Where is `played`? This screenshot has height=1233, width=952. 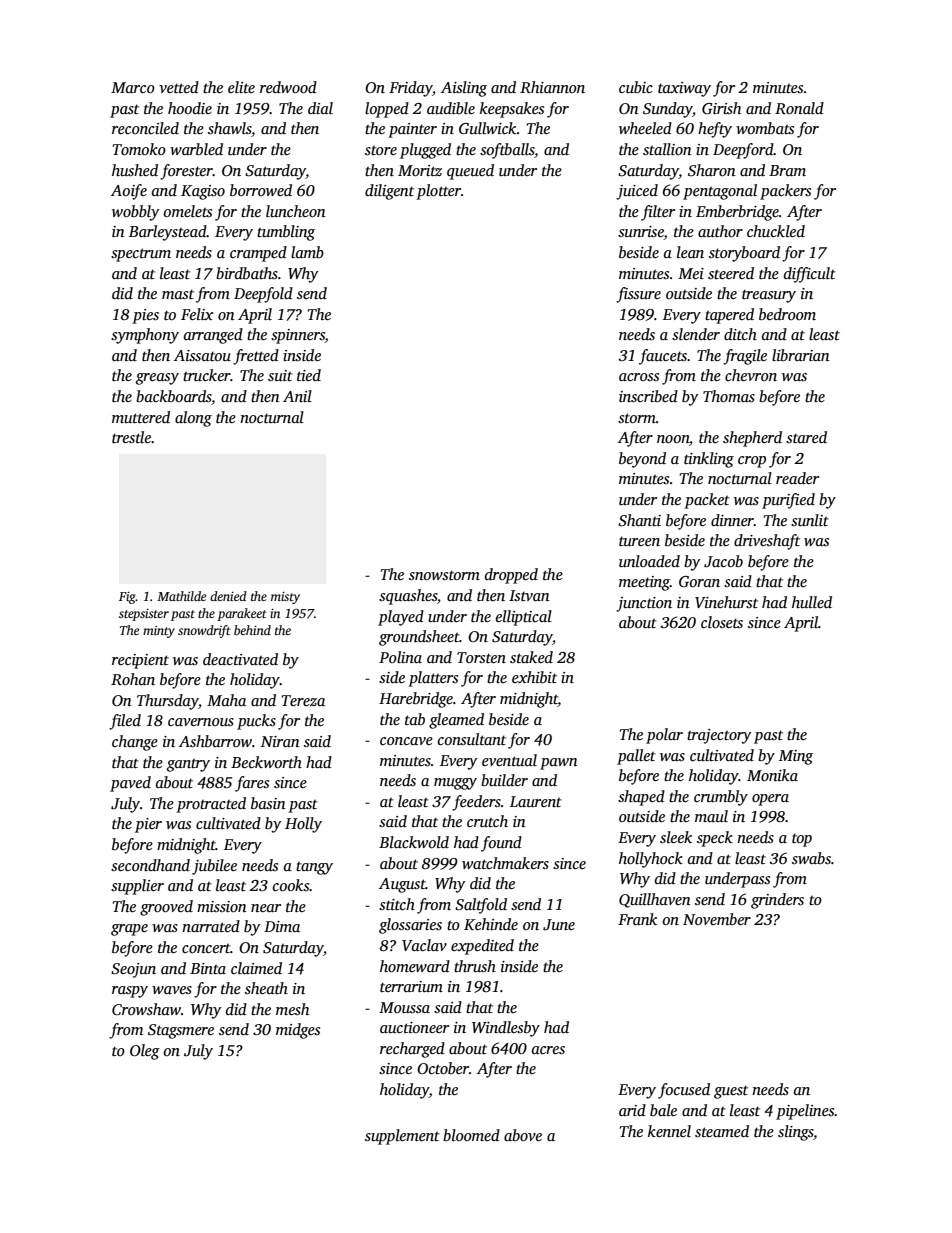 played is located at coordinates (401, 618).
